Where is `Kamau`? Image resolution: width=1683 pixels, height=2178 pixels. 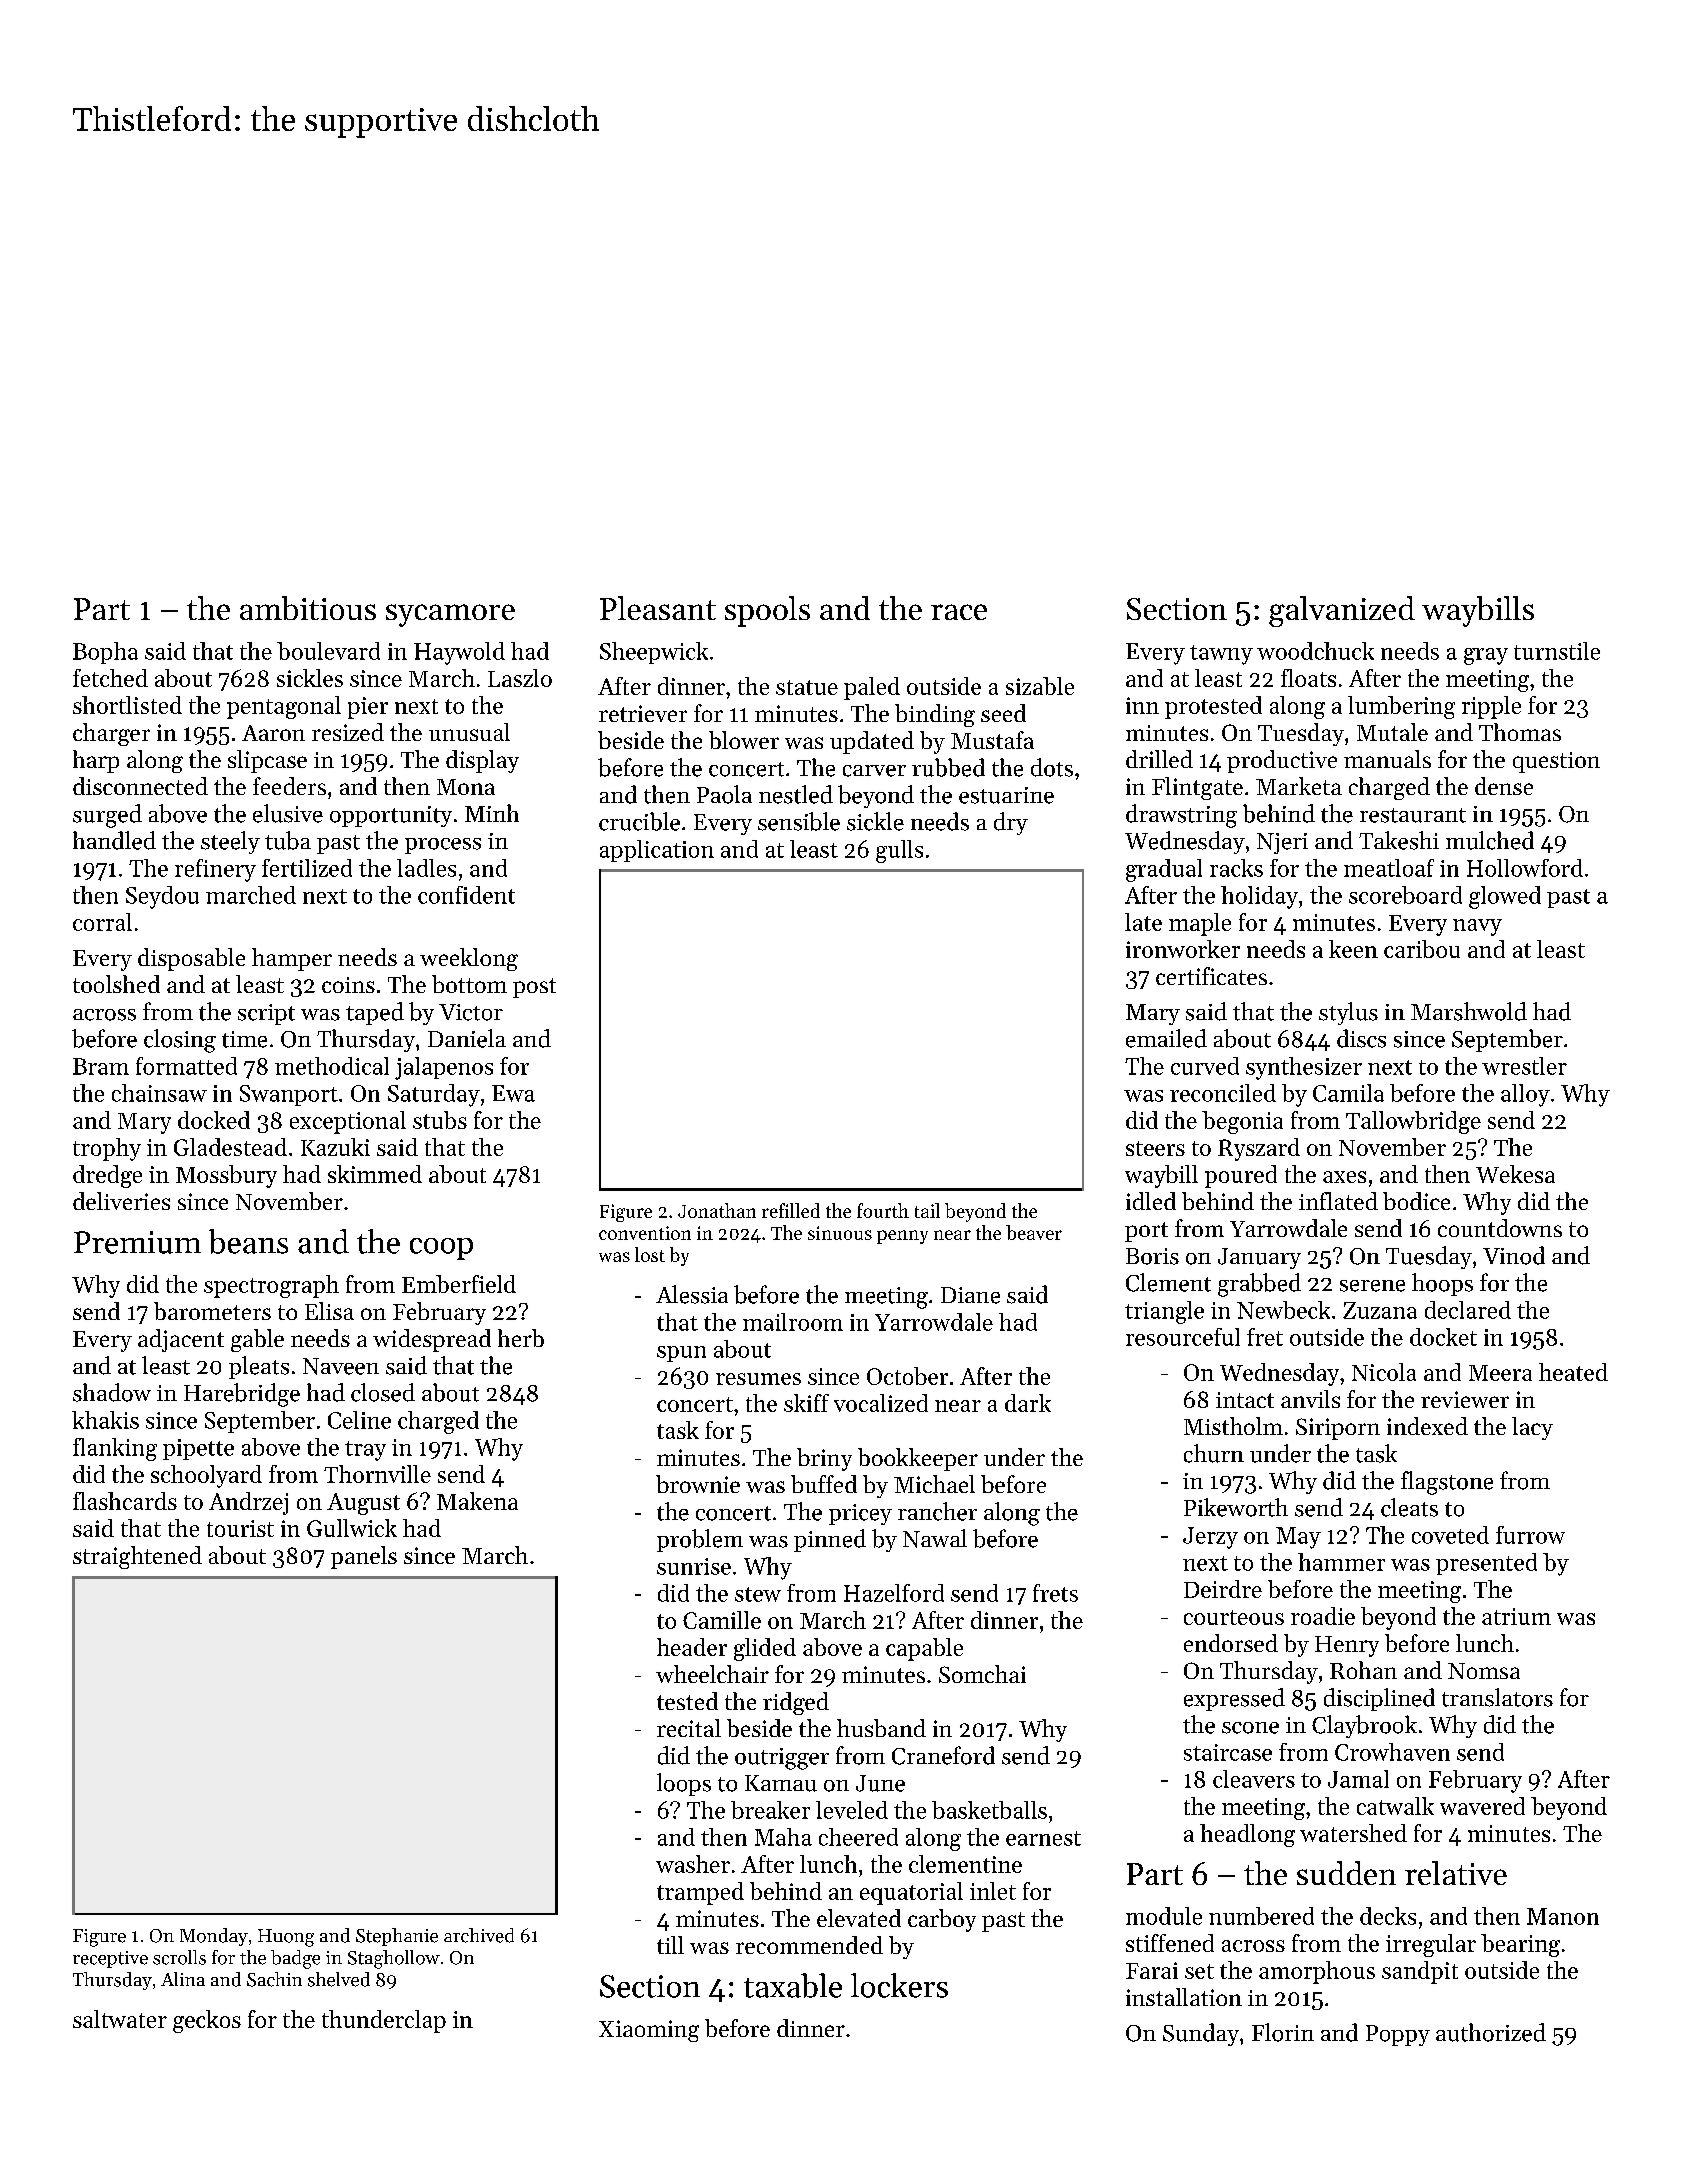 Kamau is located at coordinates (781, 1783).
